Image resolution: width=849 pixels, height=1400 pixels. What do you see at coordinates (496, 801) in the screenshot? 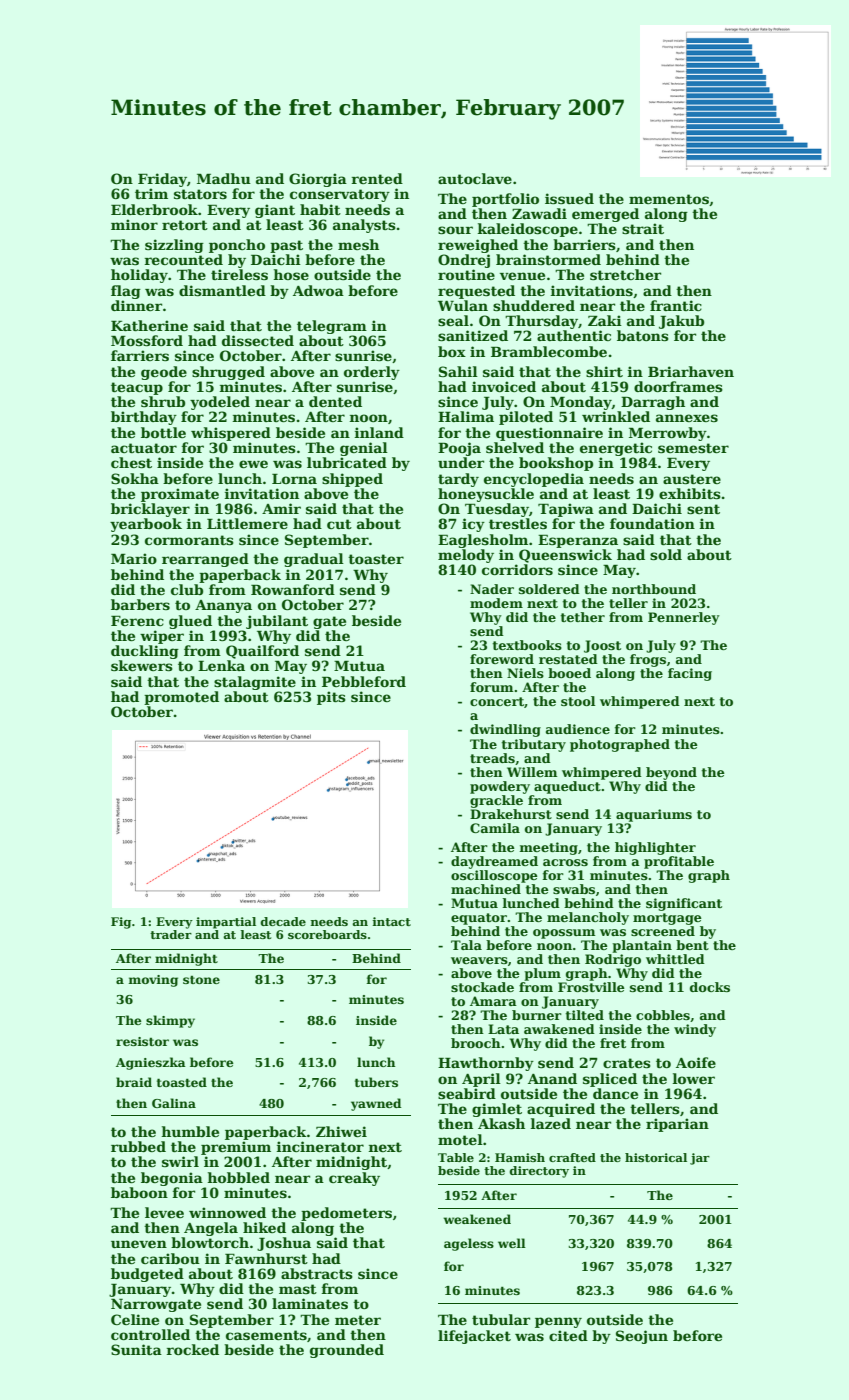
I see `grackle` at bounding box center [496, 801].
